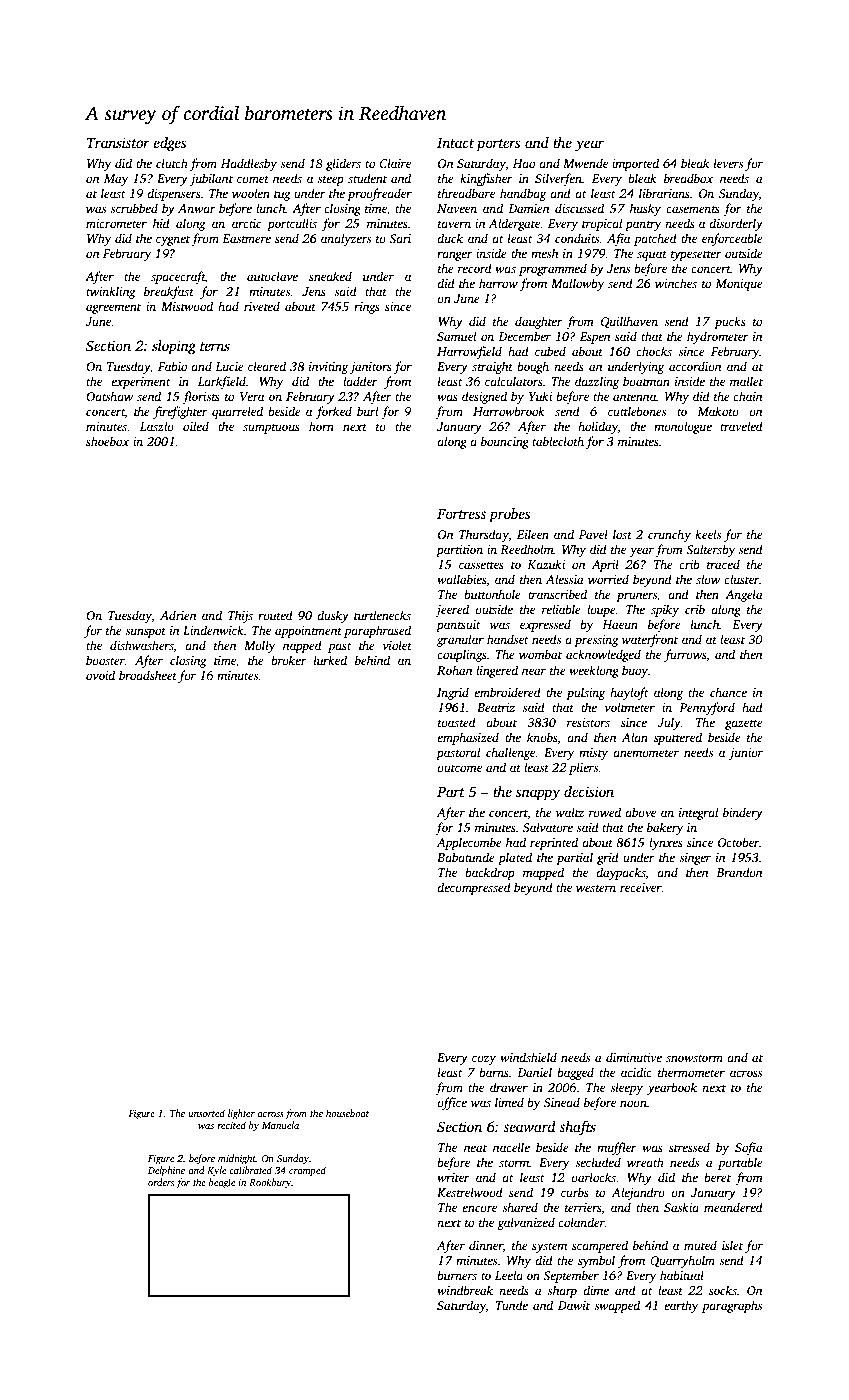 The height and width of the screenshot is (1400, 849). What do you see at coordinates (608, 579) in the screenshot?
I see `worried` at bounding box center [608, 579].
